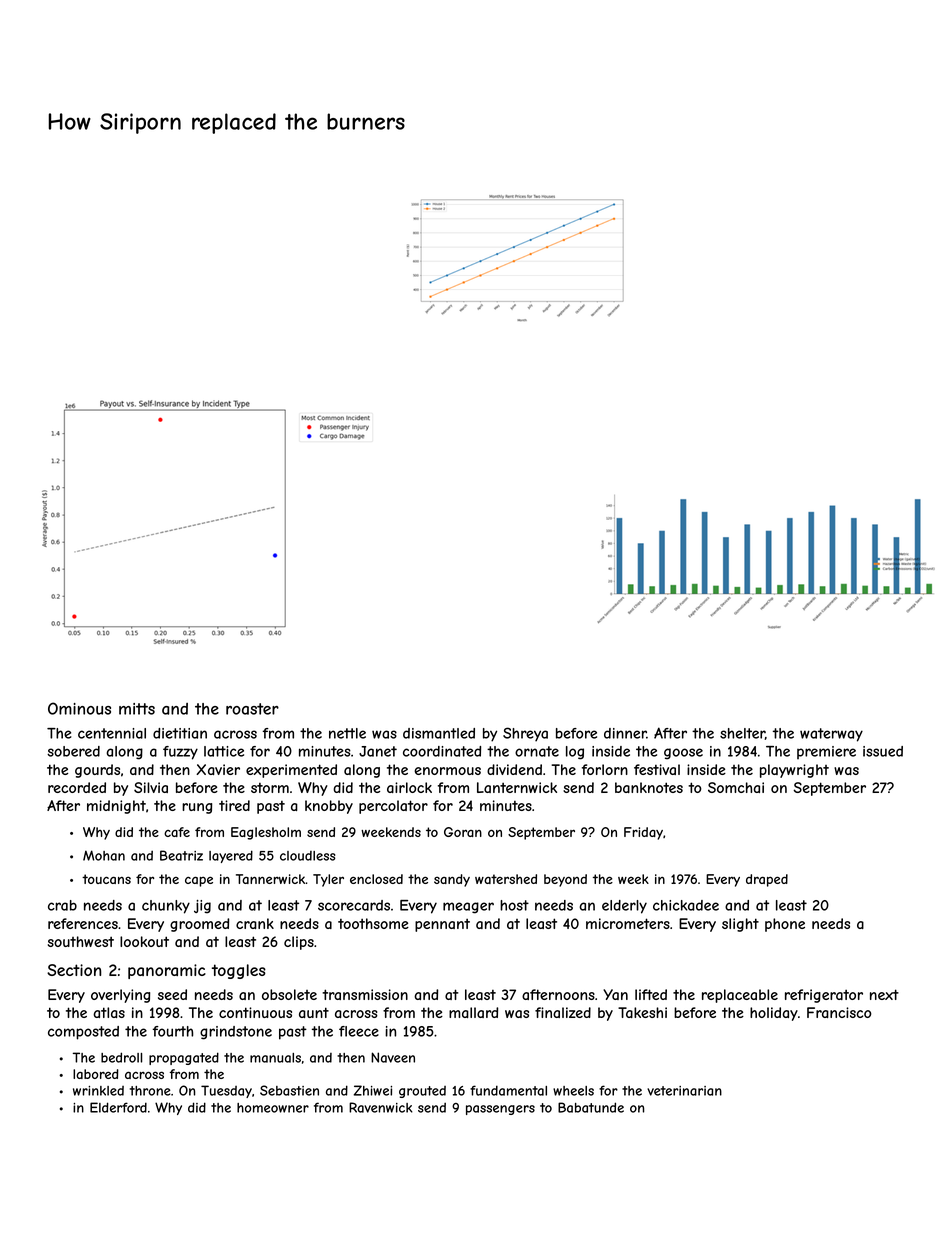 This screenshot has width=952, height=1233. I want to click on roaster, so click(252, 709).
